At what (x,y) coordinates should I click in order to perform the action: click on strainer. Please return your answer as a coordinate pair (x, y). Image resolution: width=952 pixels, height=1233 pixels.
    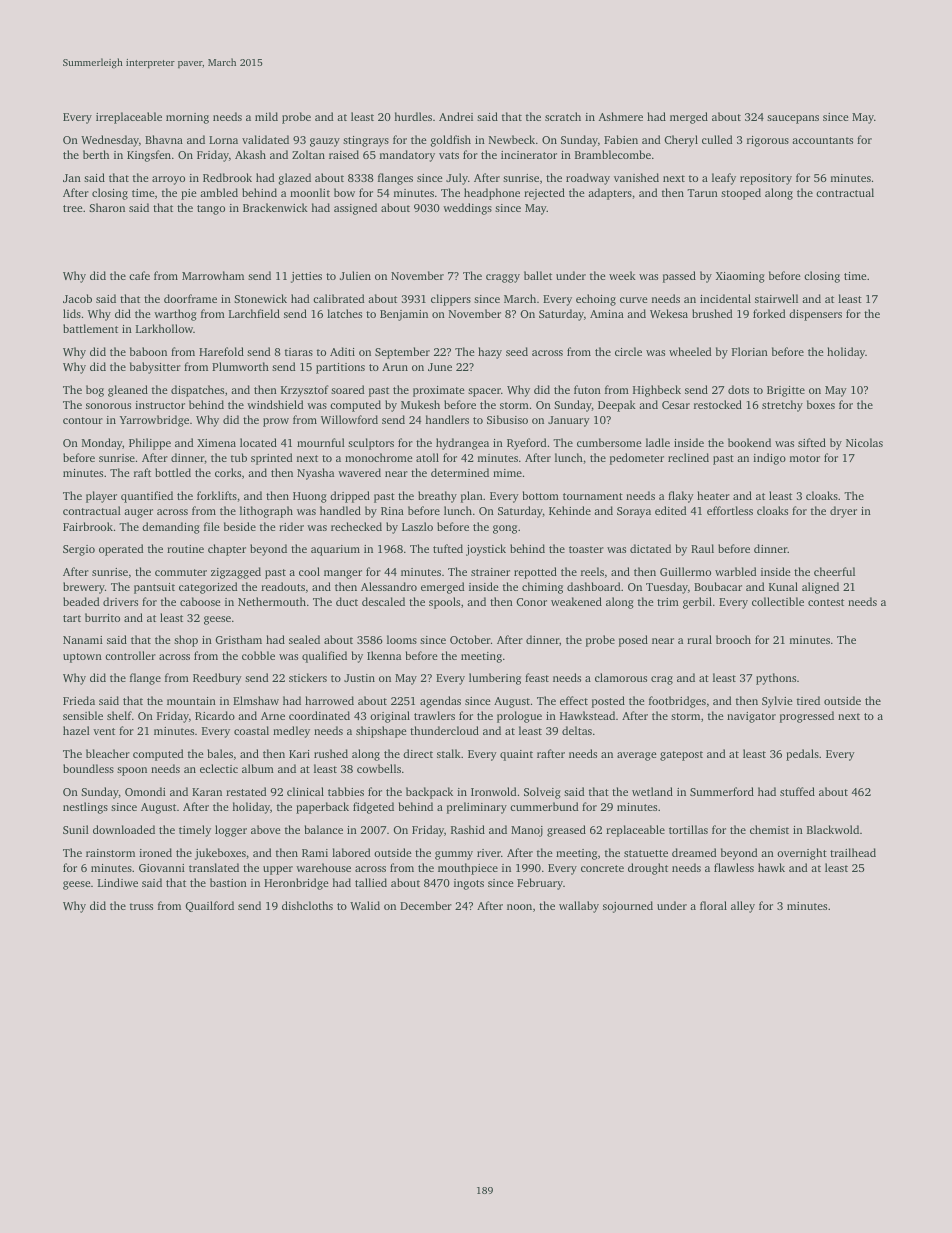
    Looking at the image, I should click on (490, 572).
